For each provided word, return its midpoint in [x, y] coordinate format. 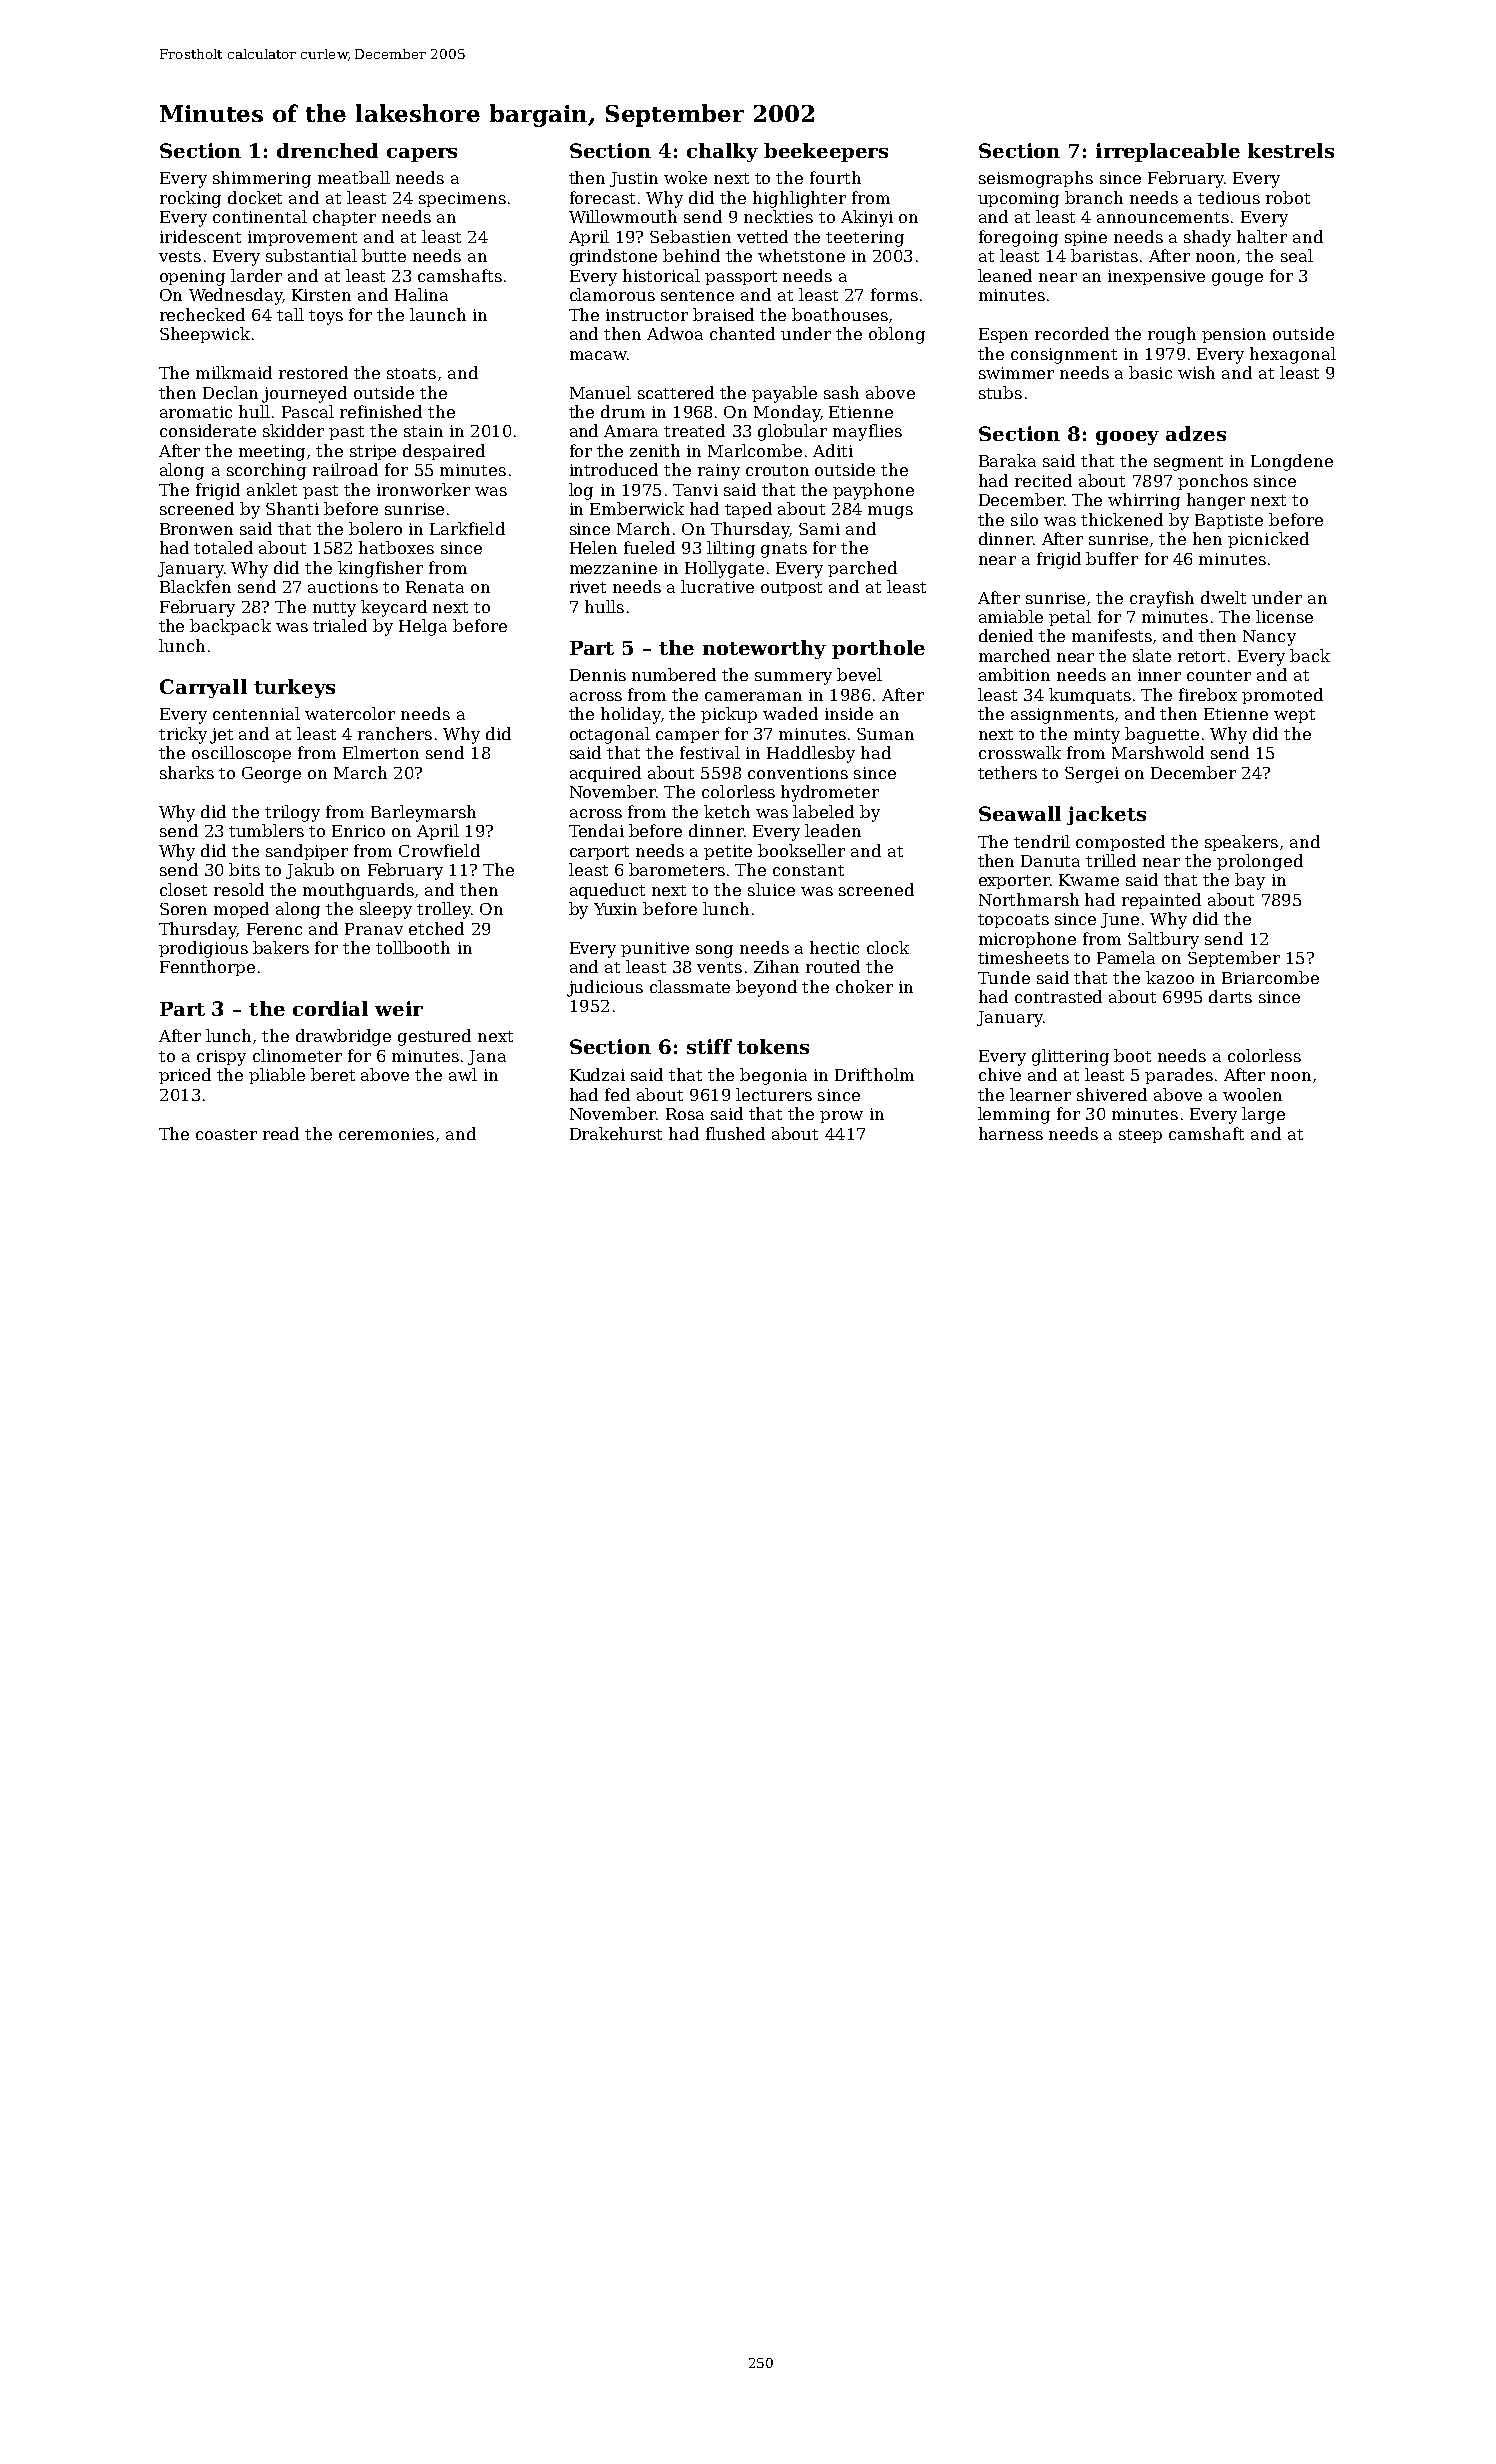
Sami [819, 529]
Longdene [1292, 462]
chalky [722, 152]
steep [1140, 1136]
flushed [735, 1133]
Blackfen [195, 586]
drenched [327, 150]
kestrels [1291, 150]
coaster [226, 1134]
